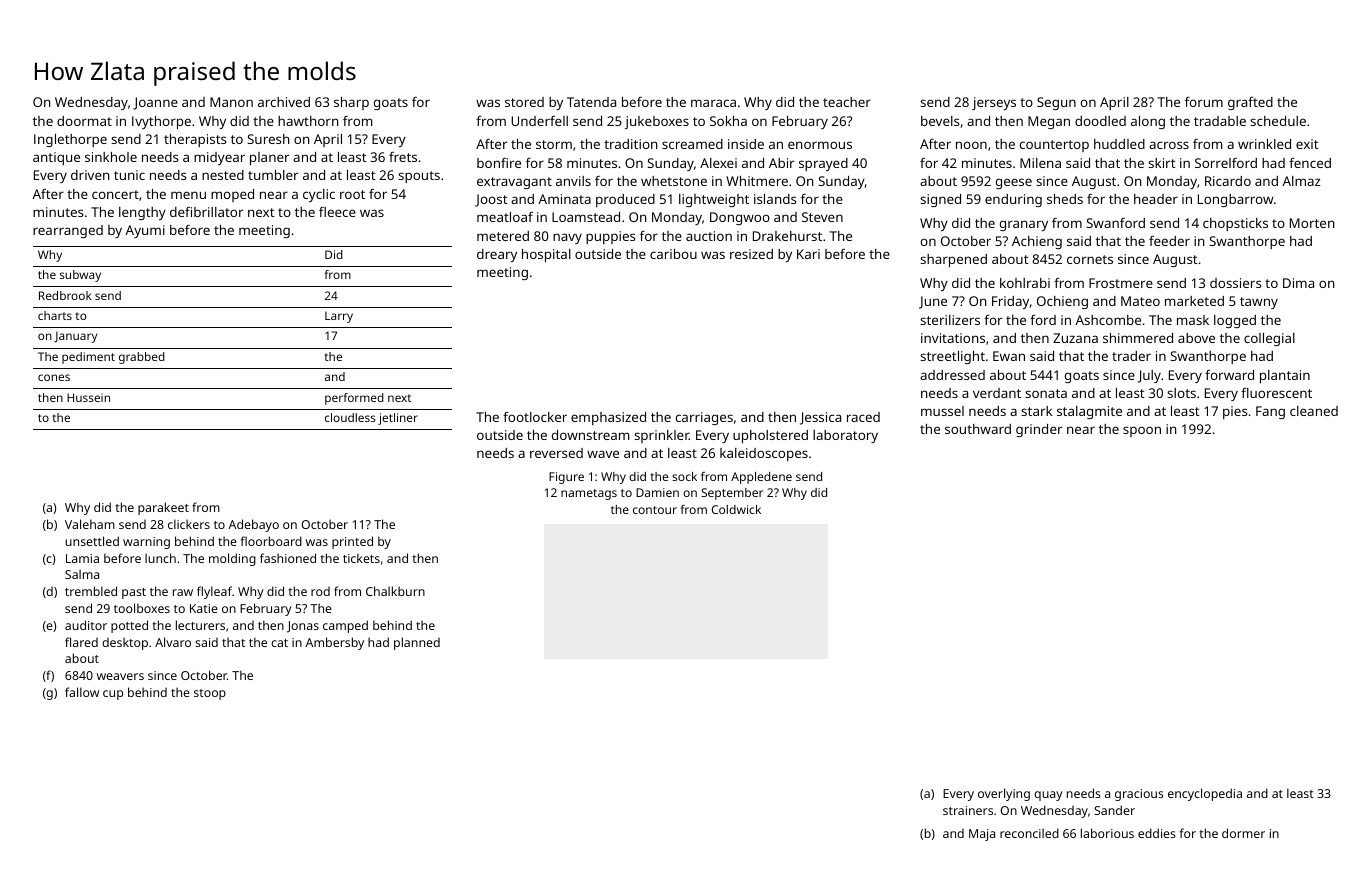 This document has width=1372, height=887. I want to click on Tatenda, so click(591, 102).
